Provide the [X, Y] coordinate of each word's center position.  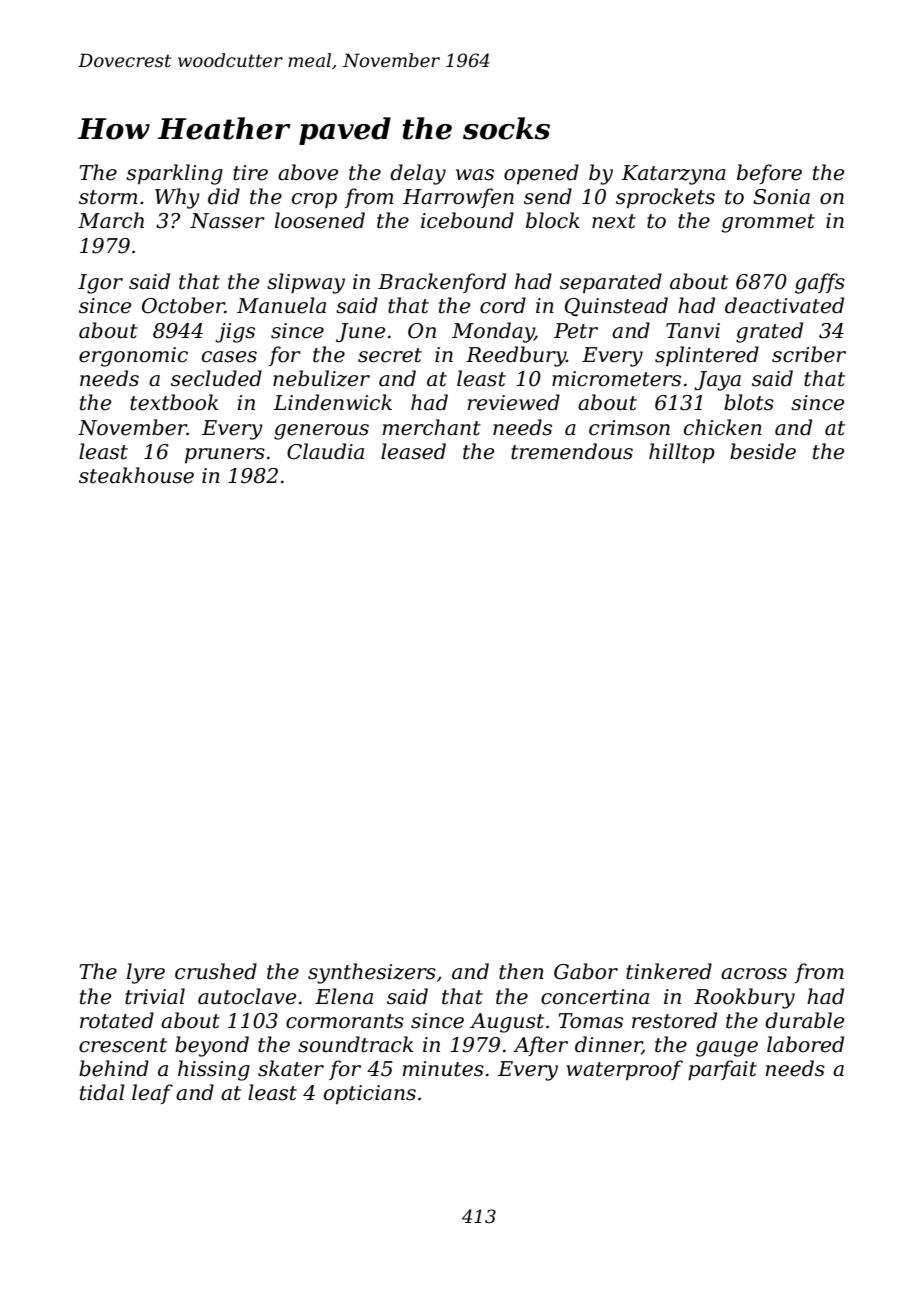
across [754, 974]
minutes [443, 1069]
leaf [152, 1094]
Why [177, 198]
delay [418, 174]
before [769, 174]
